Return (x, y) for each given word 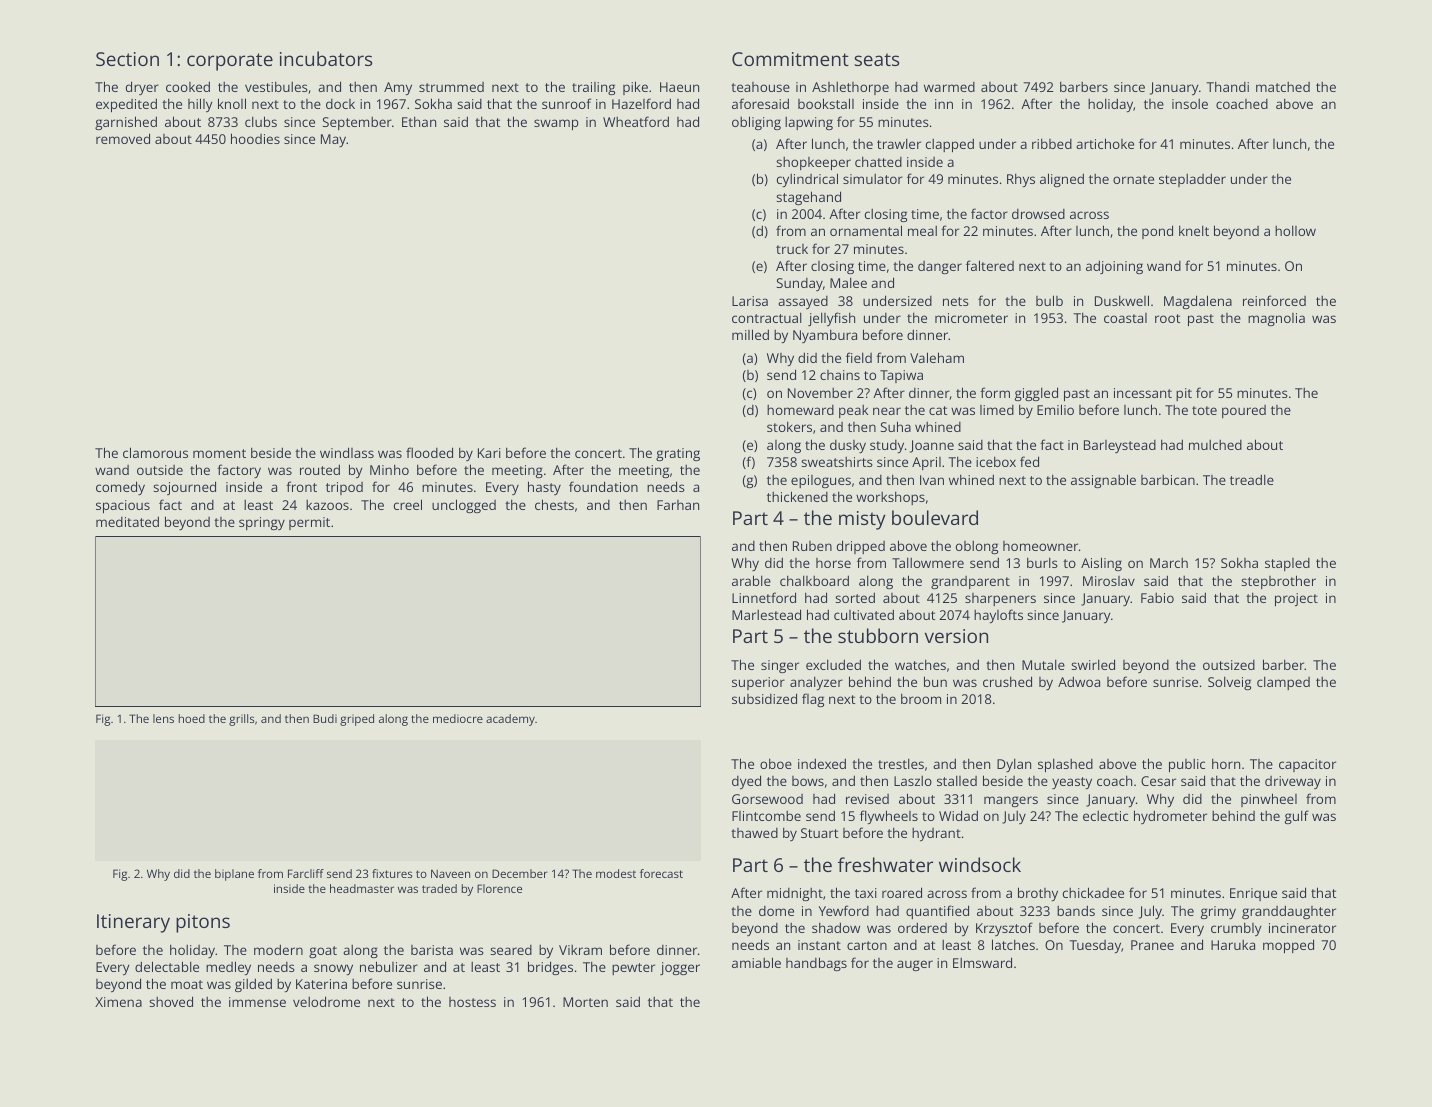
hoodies (255, 138)
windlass (347, 452)
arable (751, 580)
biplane (234, 875)
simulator (873, 179)
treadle (1252, 479)
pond (1157, 232)
